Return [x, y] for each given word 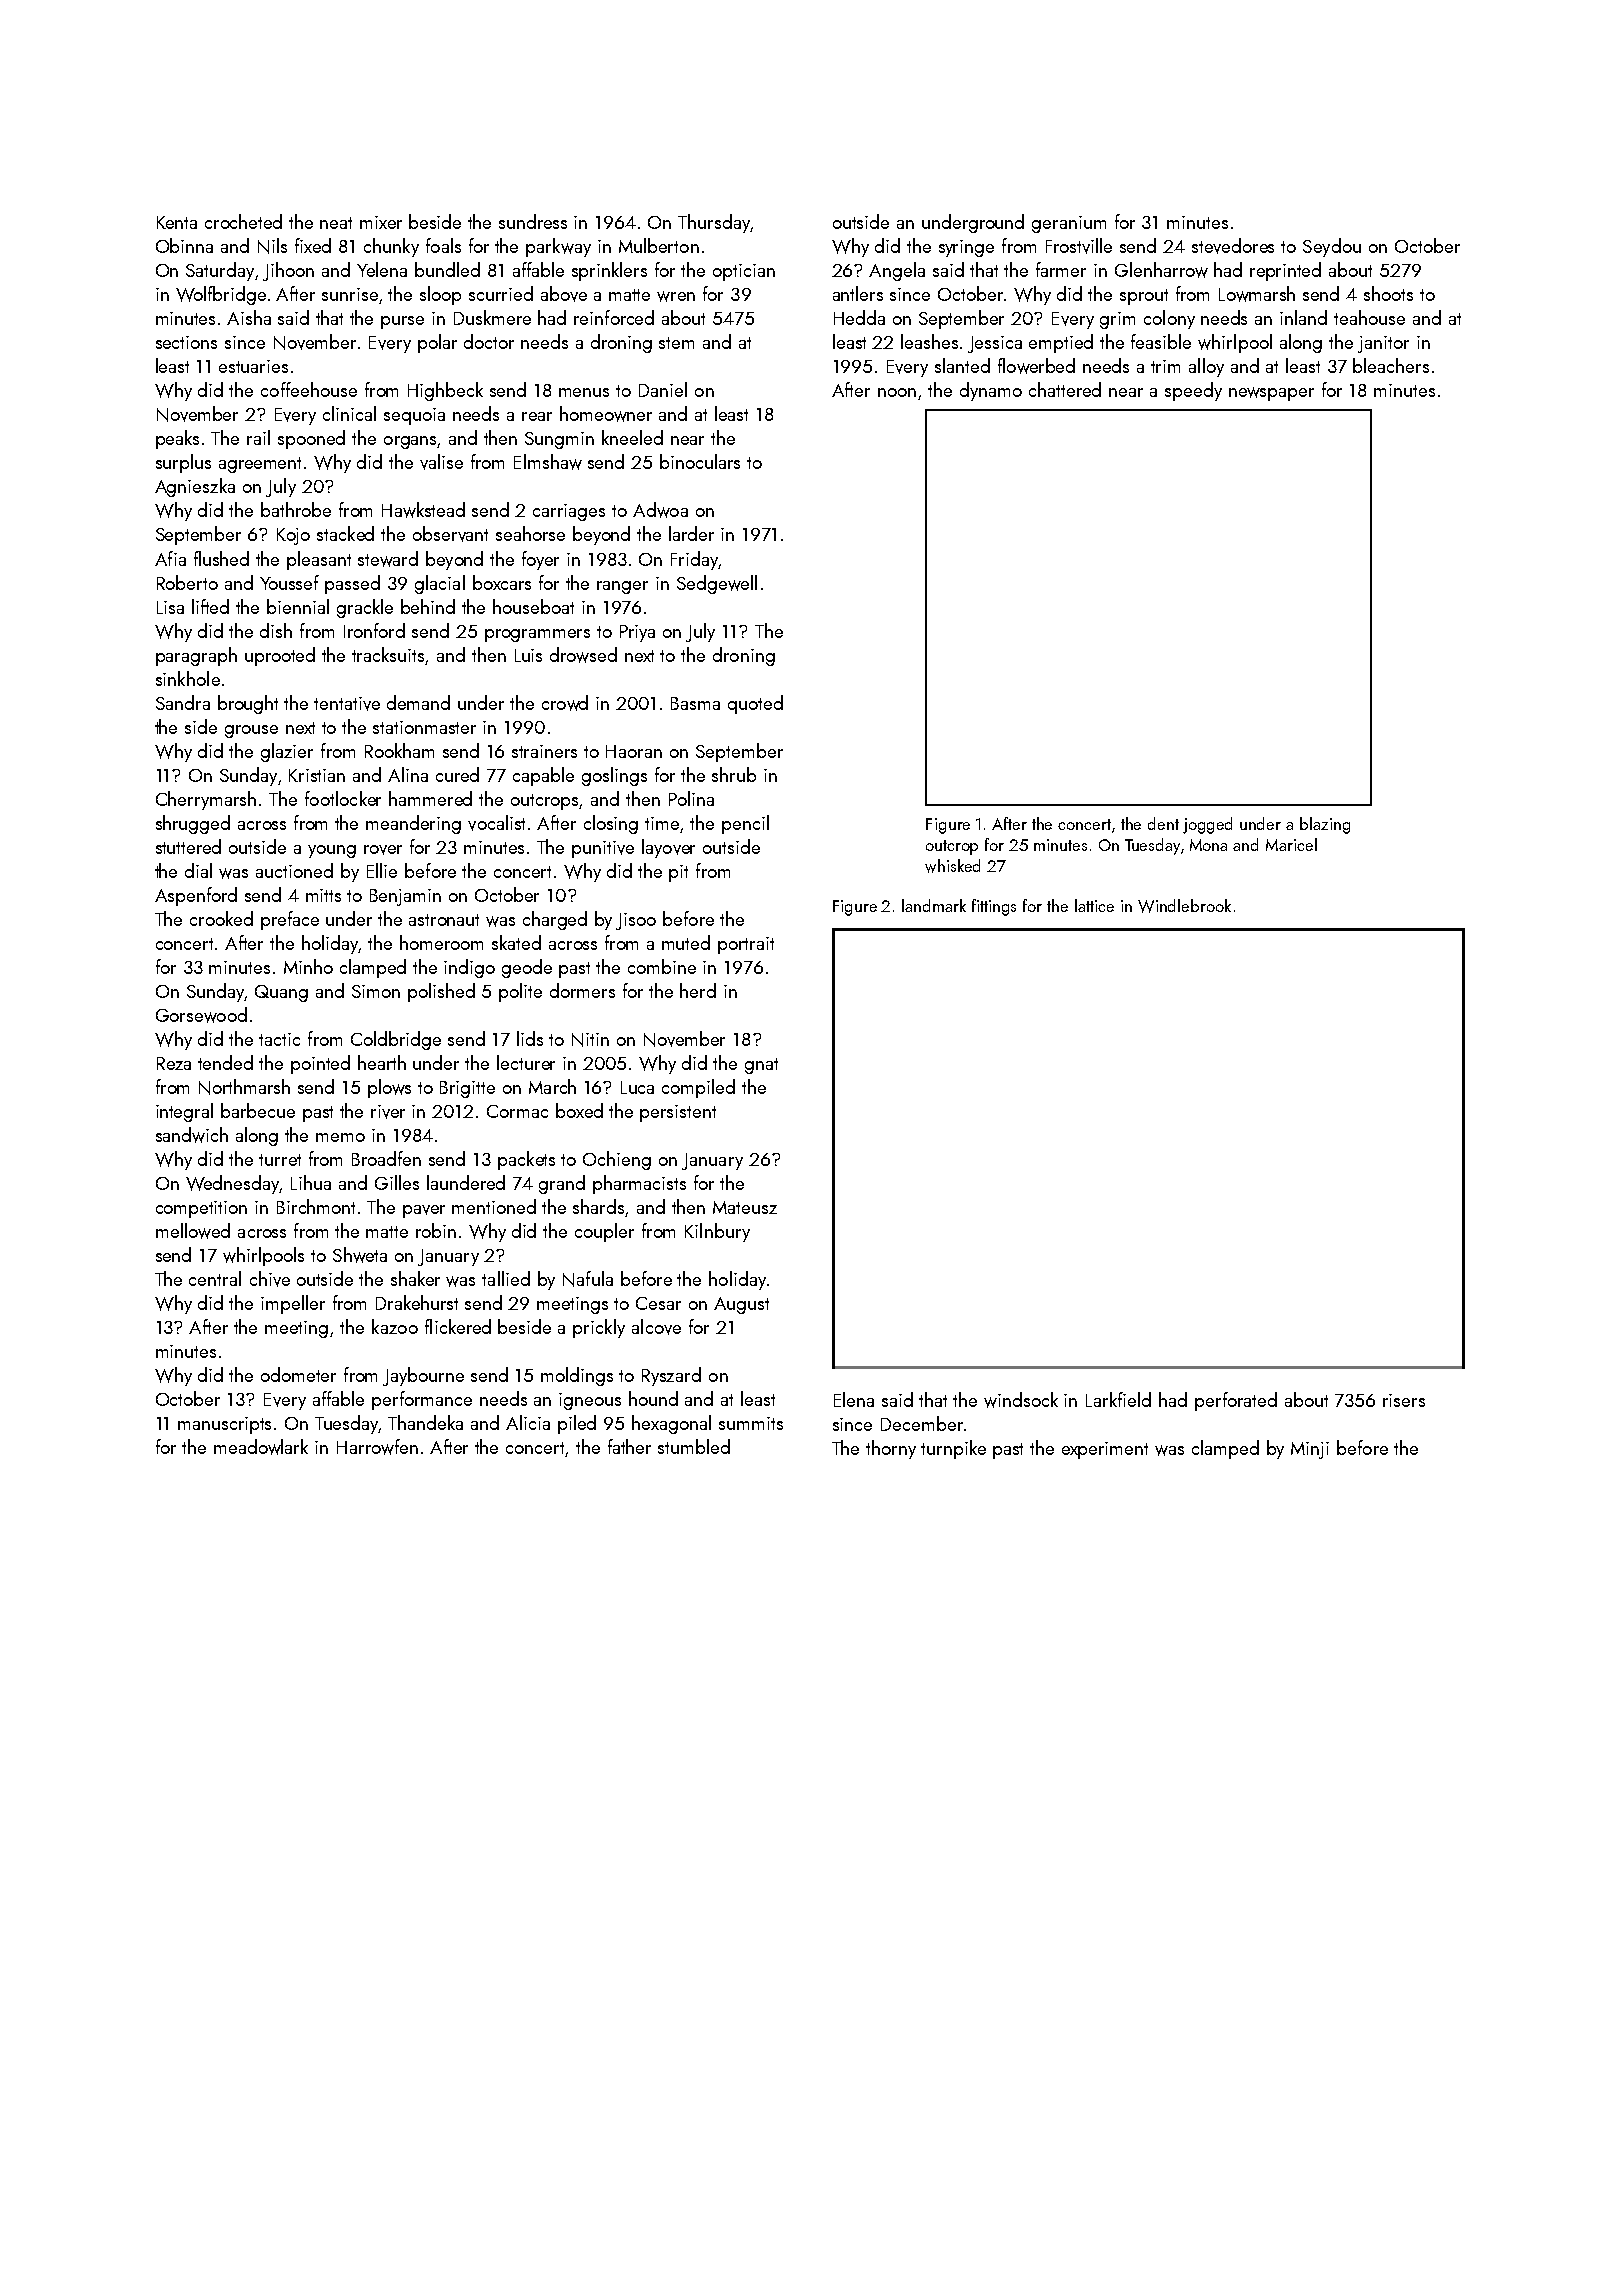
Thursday [714, 223]
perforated [1236, 1401]
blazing [1325, 825]
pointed [320, 1064]
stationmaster [424, 727]
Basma [695, 703]
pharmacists [639, 1184]
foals [443, 245]
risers [1404, 1400]
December [922, 1423]
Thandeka [425, 1422]
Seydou [1332, 247]
